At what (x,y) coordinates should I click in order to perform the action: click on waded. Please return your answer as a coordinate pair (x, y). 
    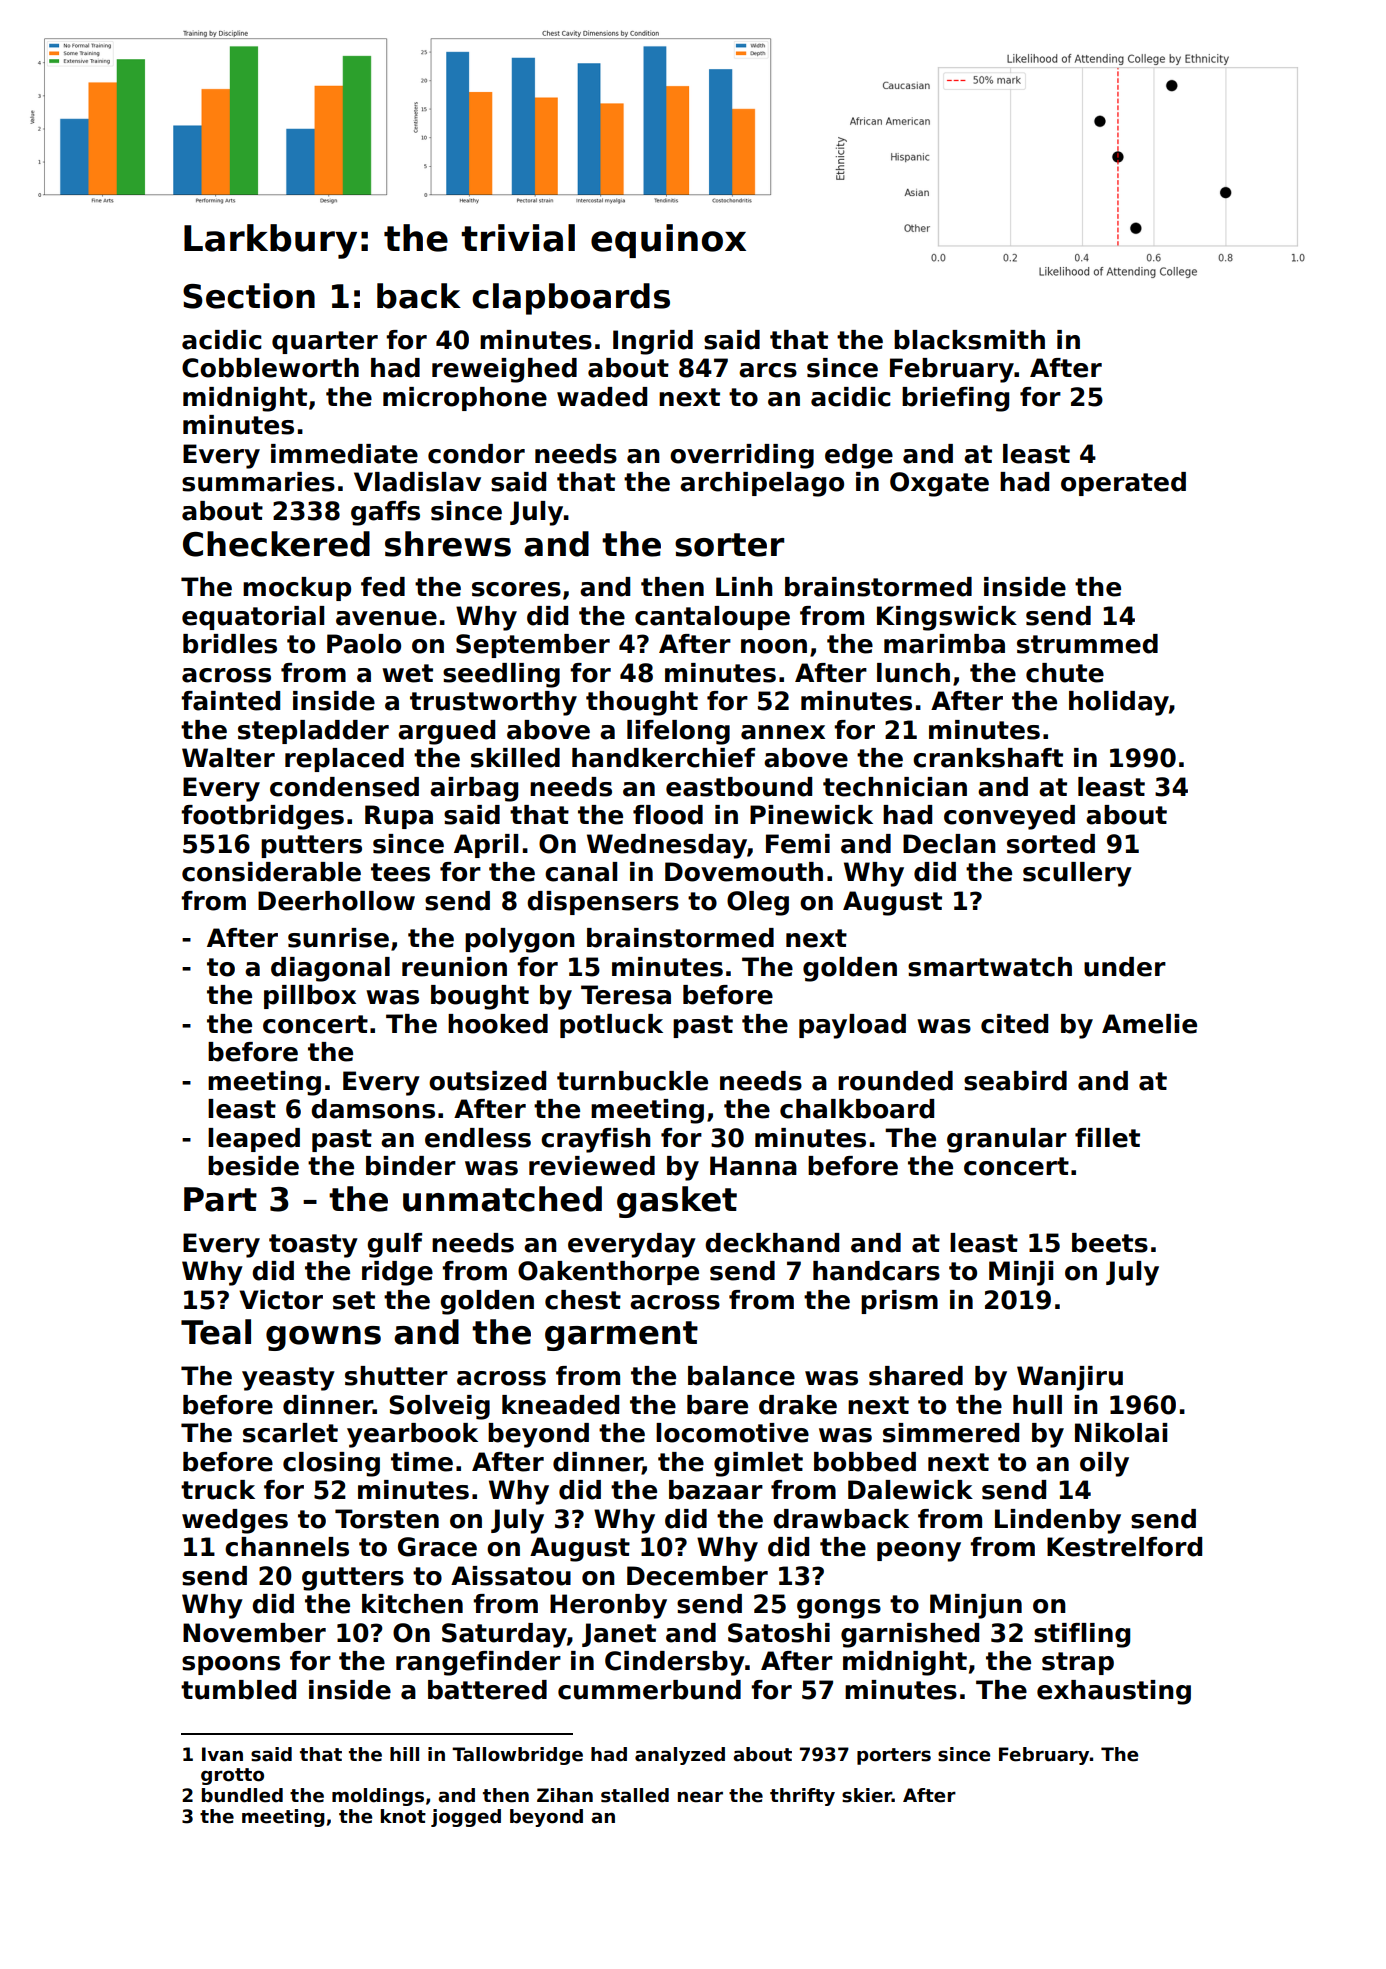
    Looking at the image, I should click on (602, 397).
